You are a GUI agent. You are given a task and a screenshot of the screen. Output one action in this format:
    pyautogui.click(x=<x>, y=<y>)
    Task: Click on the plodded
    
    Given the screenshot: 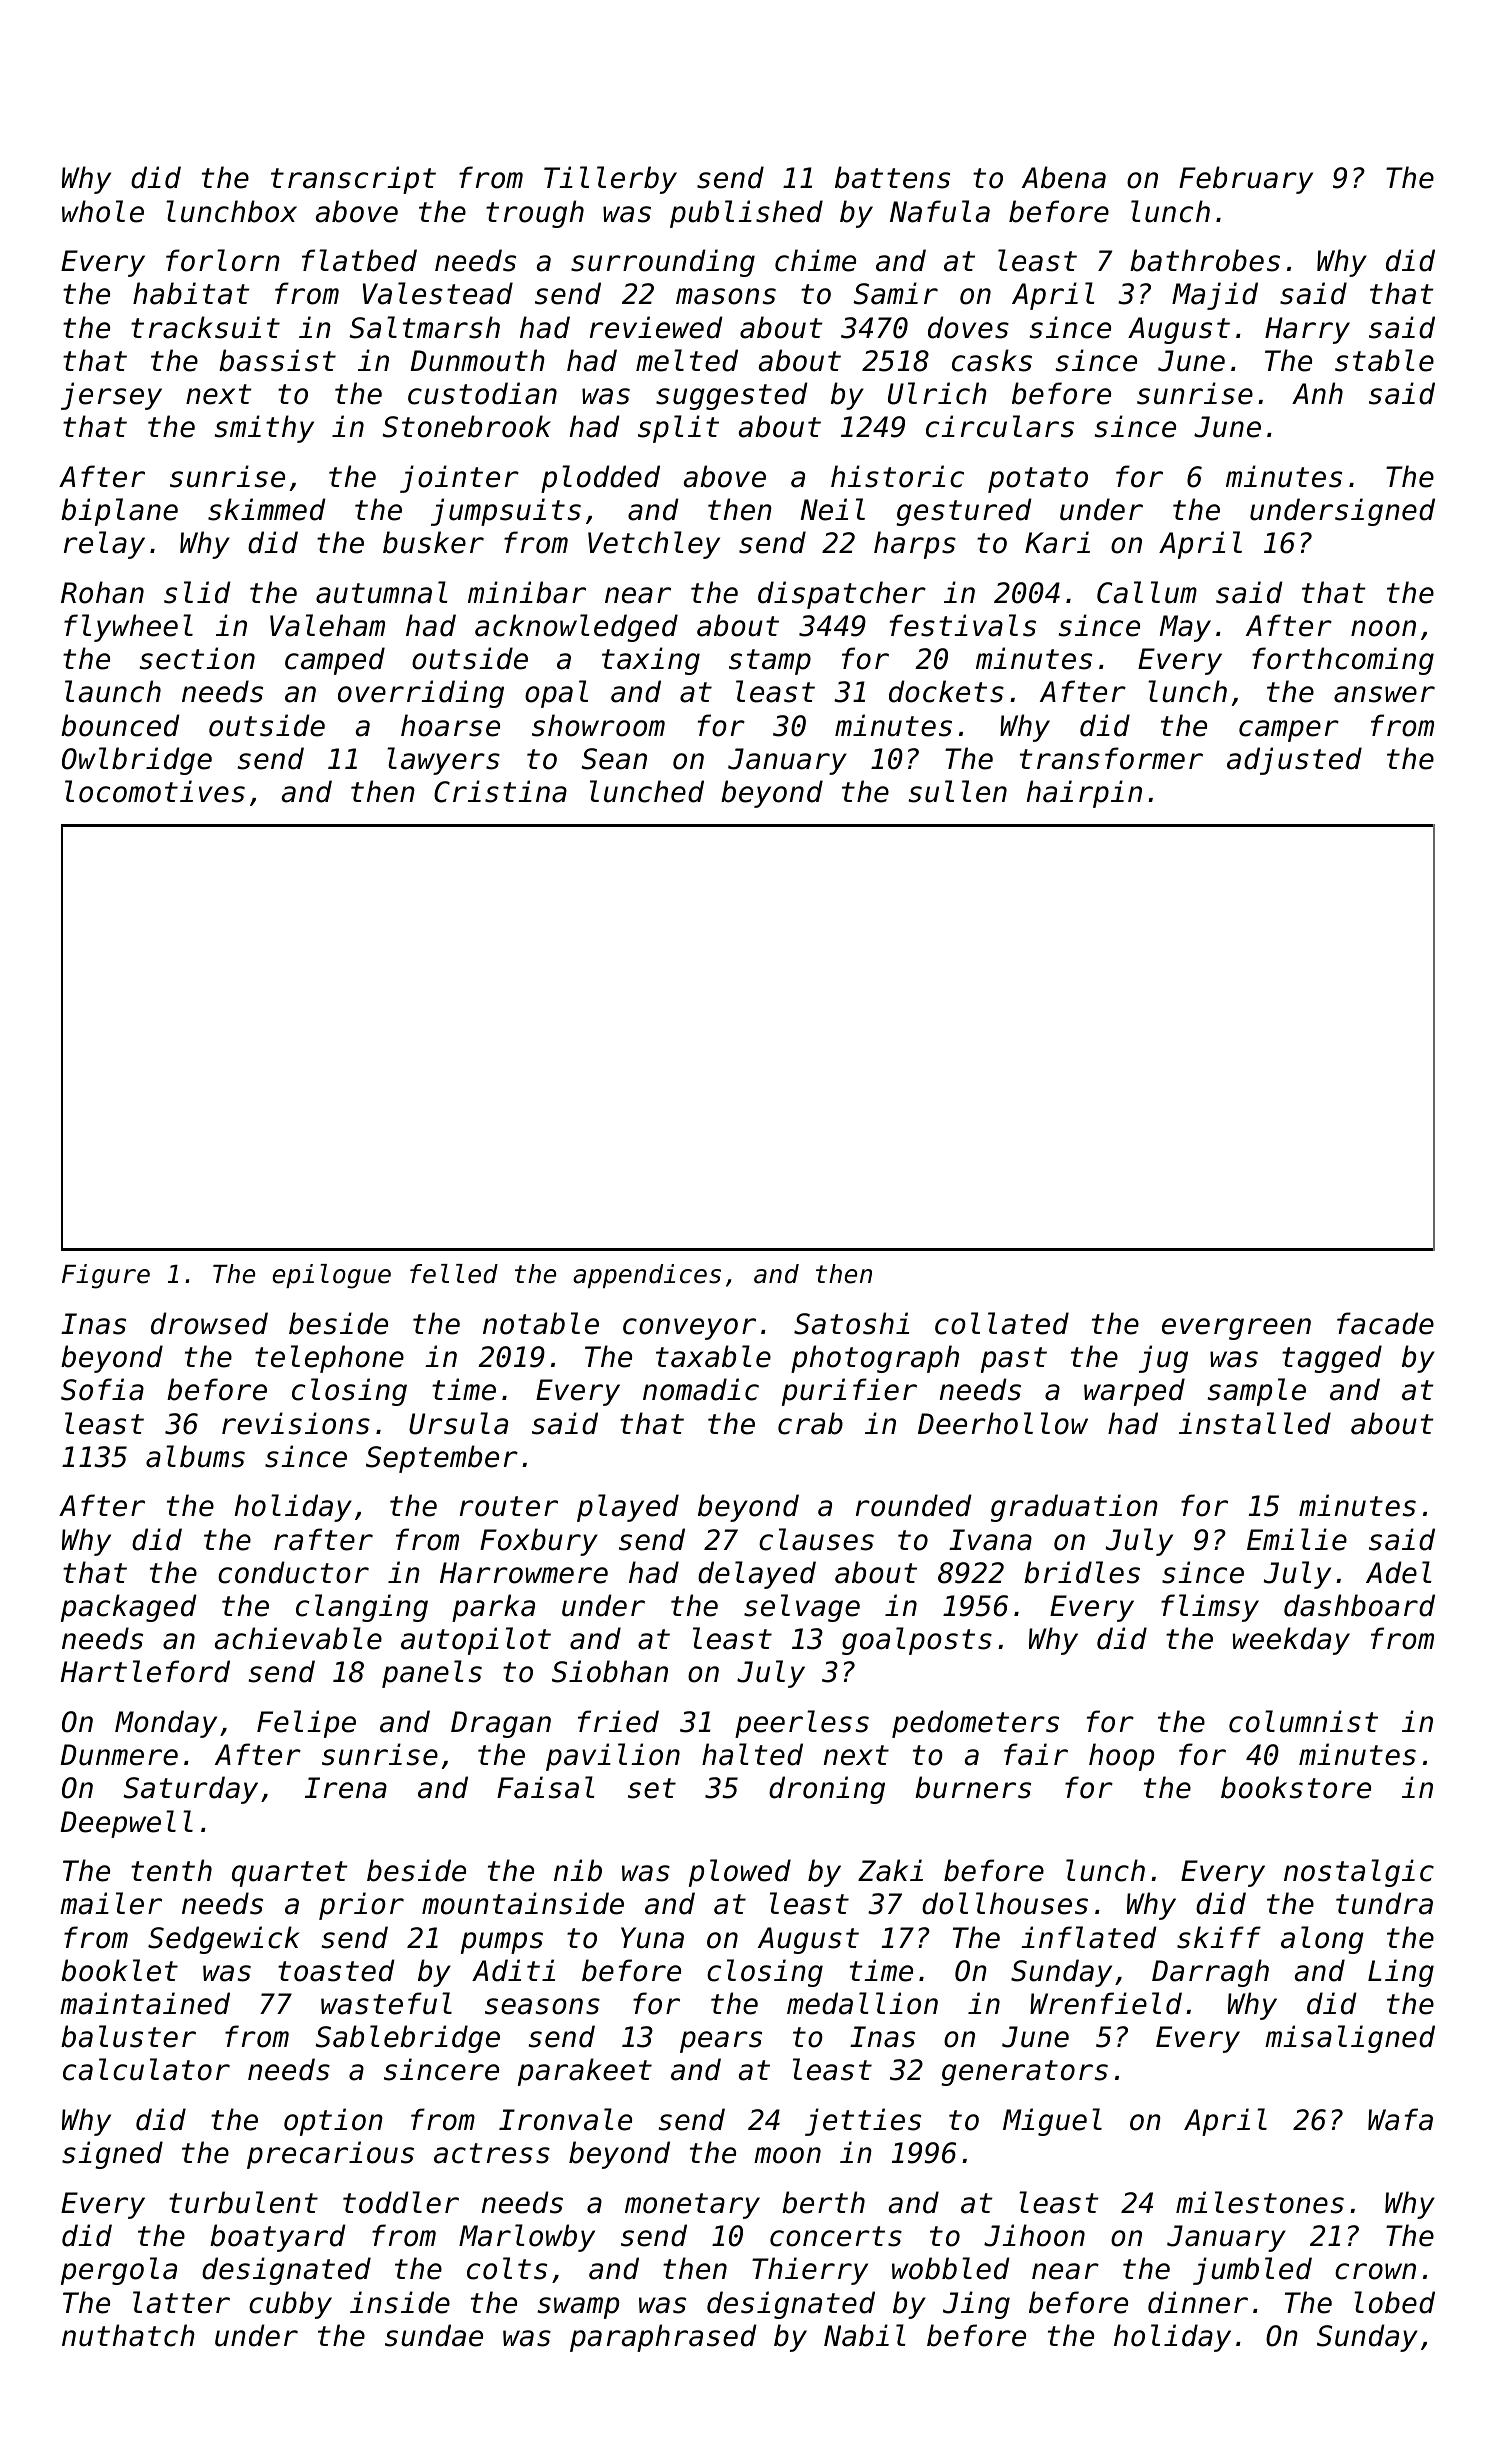 What is the action you would take?
    pyautogui.click(x=600, y=479)
